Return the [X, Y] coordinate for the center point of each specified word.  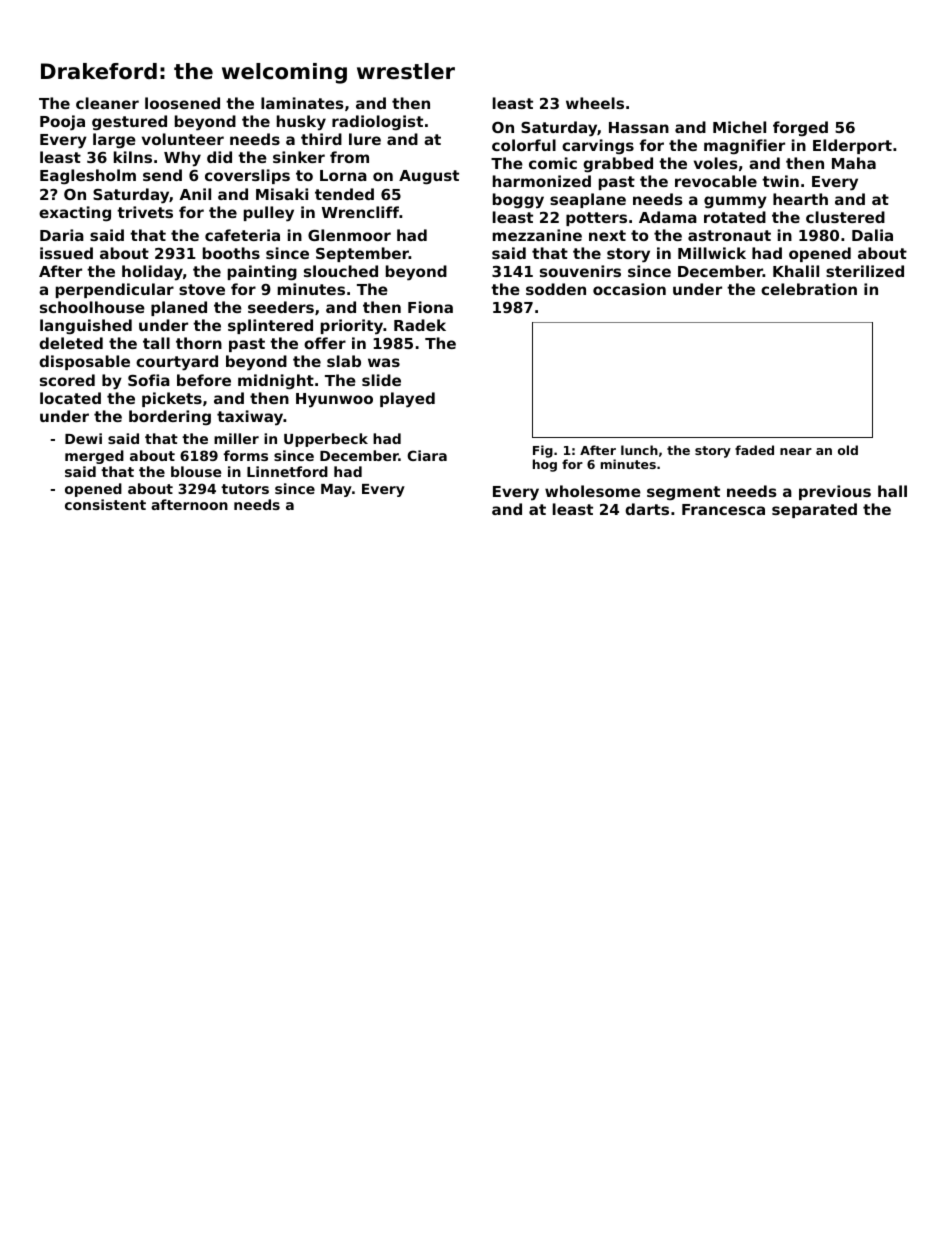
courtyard [177, 363]
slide [381, 380]
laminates [302, 103]
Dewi [83, 438]
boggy [518, 201]
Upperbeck [326, 440]
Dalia [872, 235]
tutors [245, 489]
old [848, 450]
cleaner [107, 103]
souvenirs [580, 271]
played [407, 400]
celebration [809, 289]
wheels [595, 103]
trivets [145, 212]
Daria [62, 235]
